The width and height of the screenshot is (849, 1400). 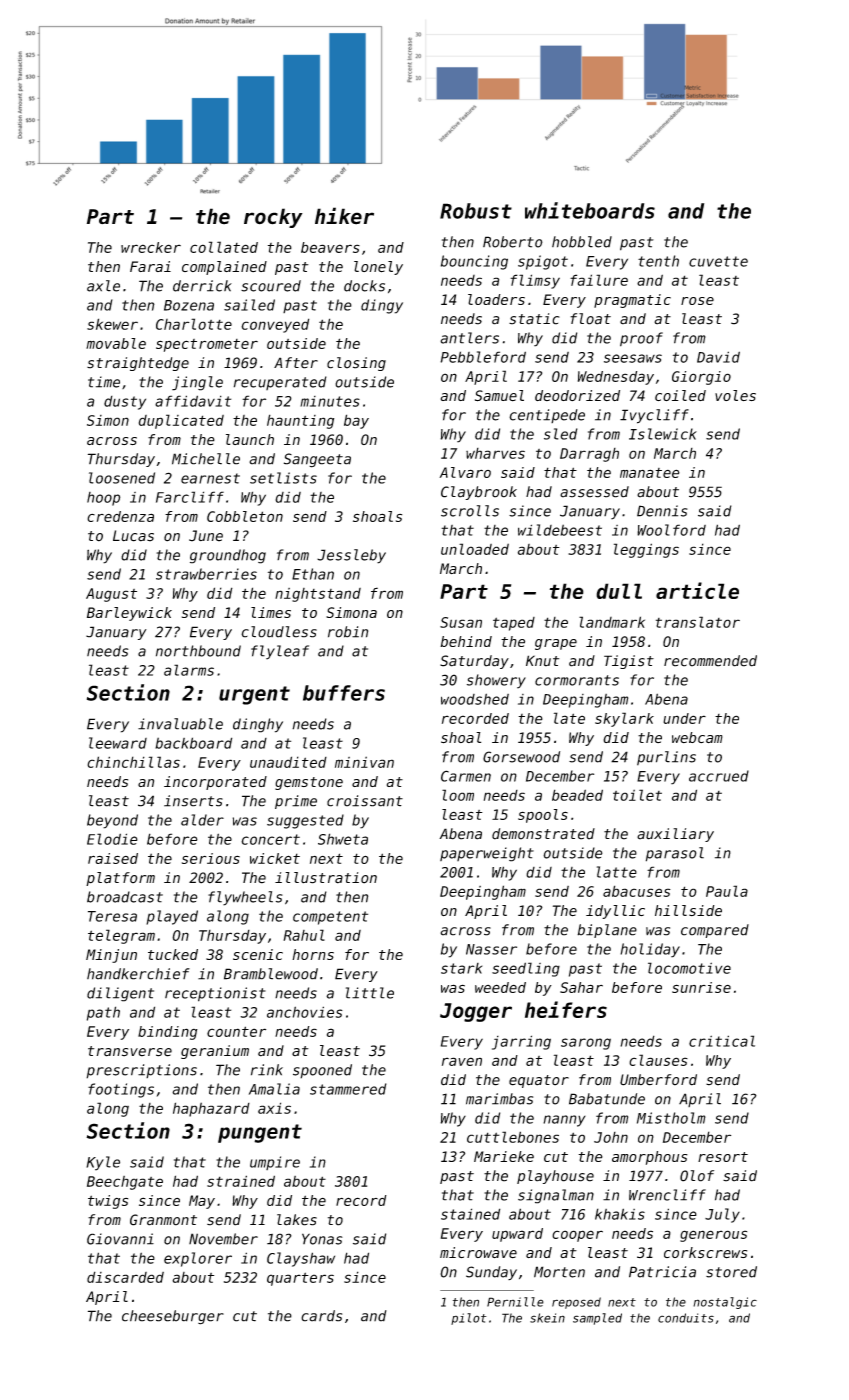 What do you see at coordinates (330, 918) in the screenshot?
I see `competent` at bounding box center [330, 918].
